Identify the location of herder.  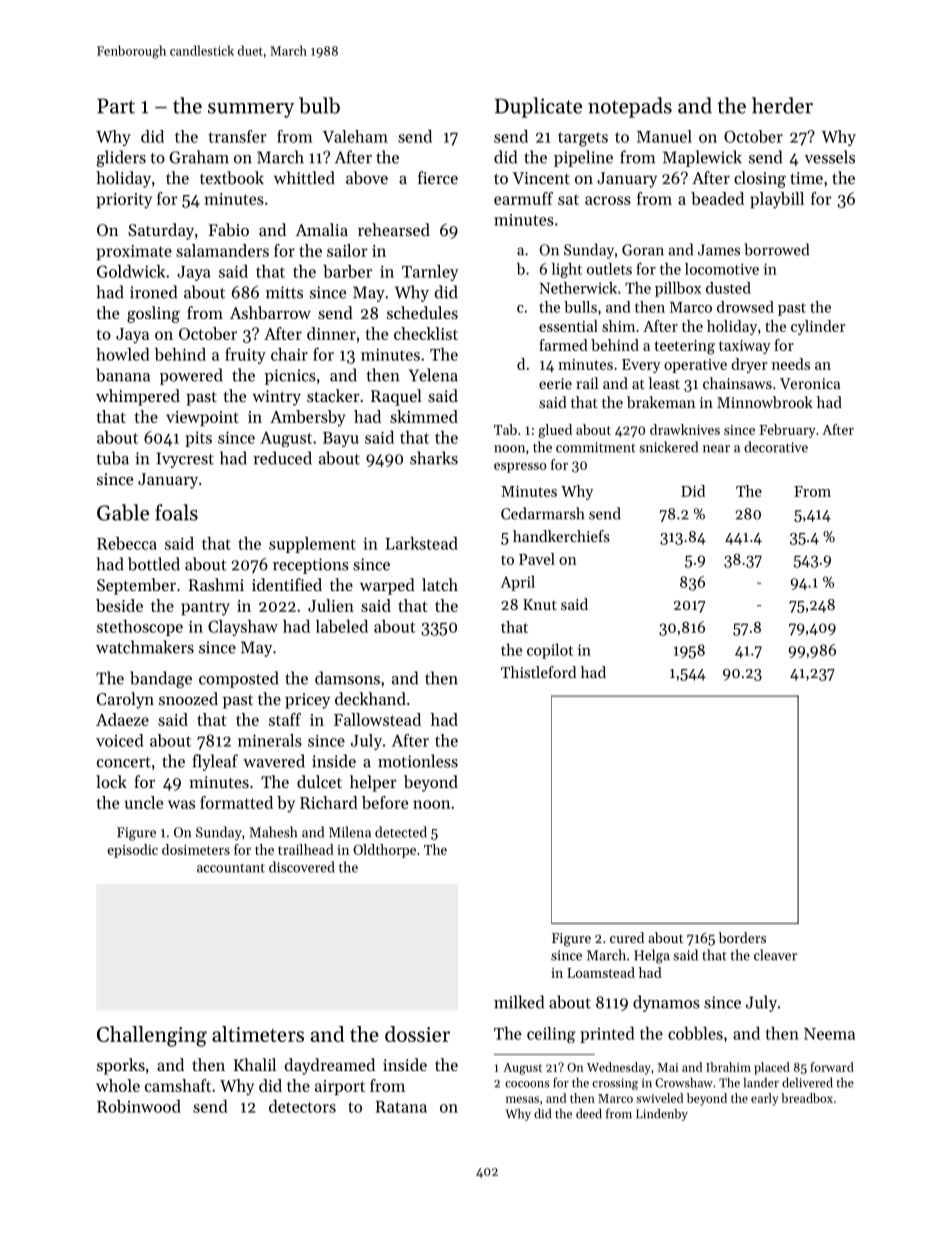
(782, 105).
